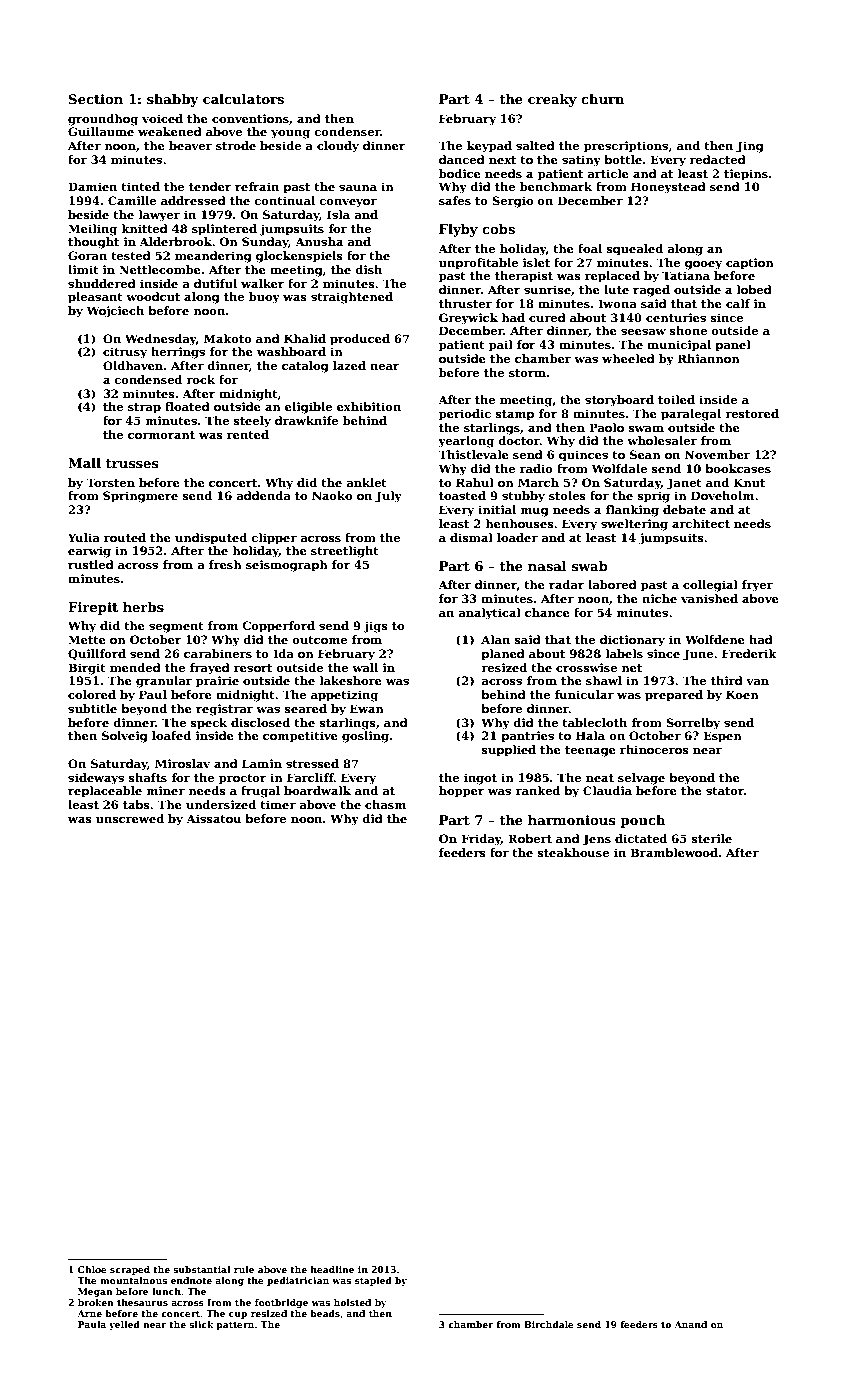  Describe the element at coordinates (140, 497) in the screenshot. I see `Springmere` at that location.
